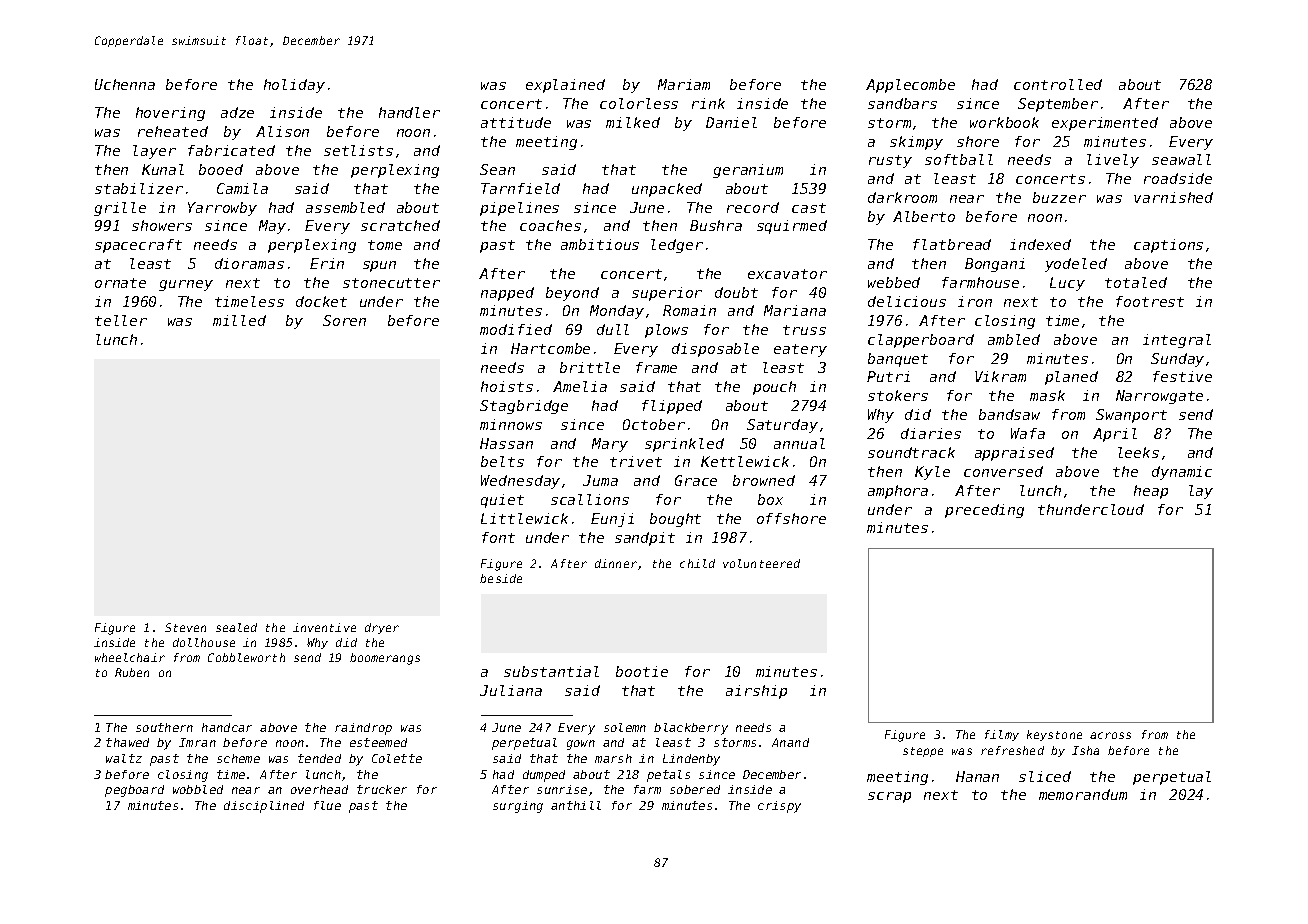 The width and height of the document is (1308, 924). I want to click on anthill, so click(576, 805).
